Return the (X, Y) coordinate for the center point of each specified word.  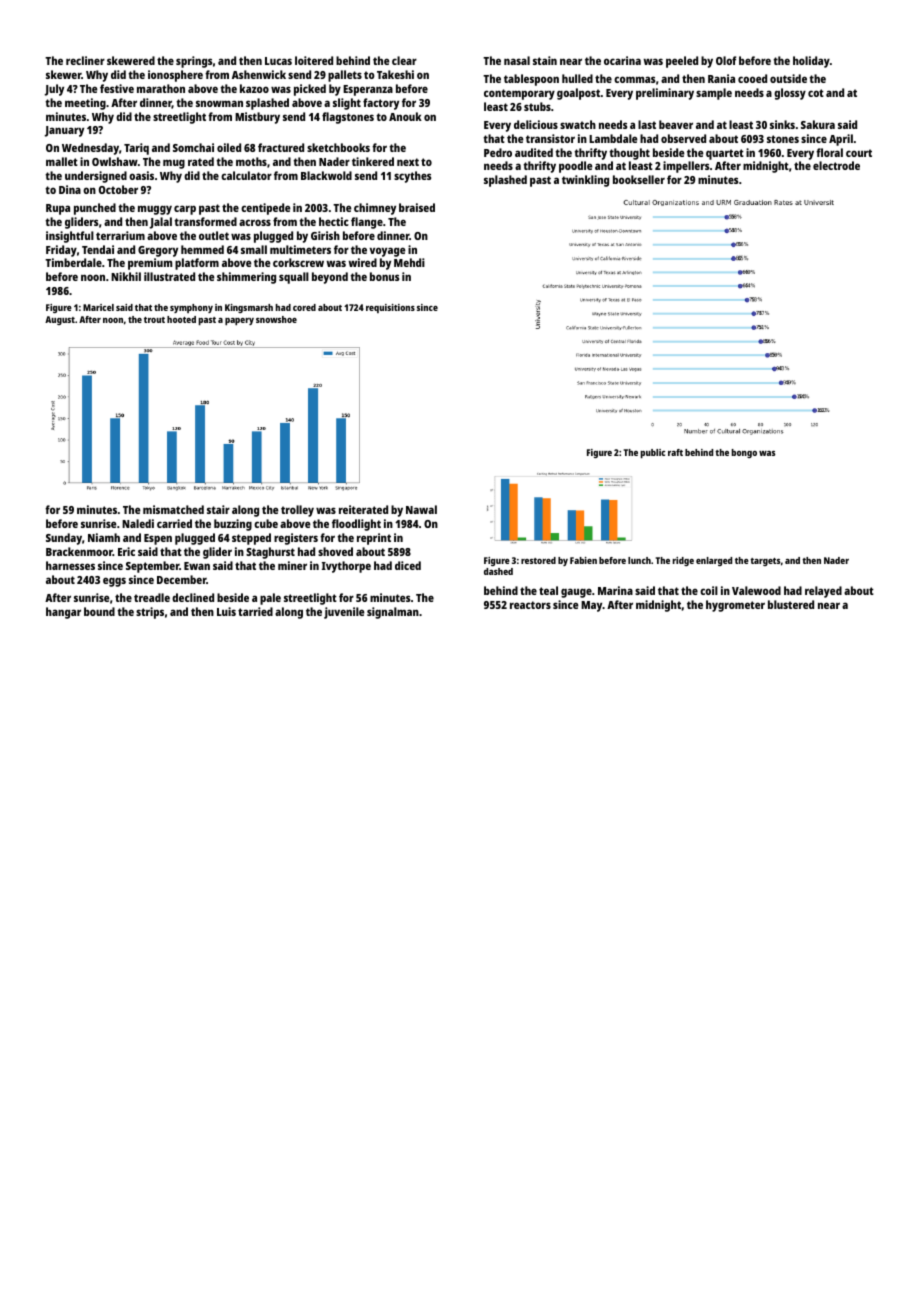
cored (304, 307)
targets (765, 562)
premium (150, 264)
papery (239, 321)
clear (404, 60)
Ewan (197, 566)
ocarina (622, 60)
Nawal (421, 509)
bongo (744, 453)
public (653, 453)
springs (194, 62)
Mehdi (409, 262)
